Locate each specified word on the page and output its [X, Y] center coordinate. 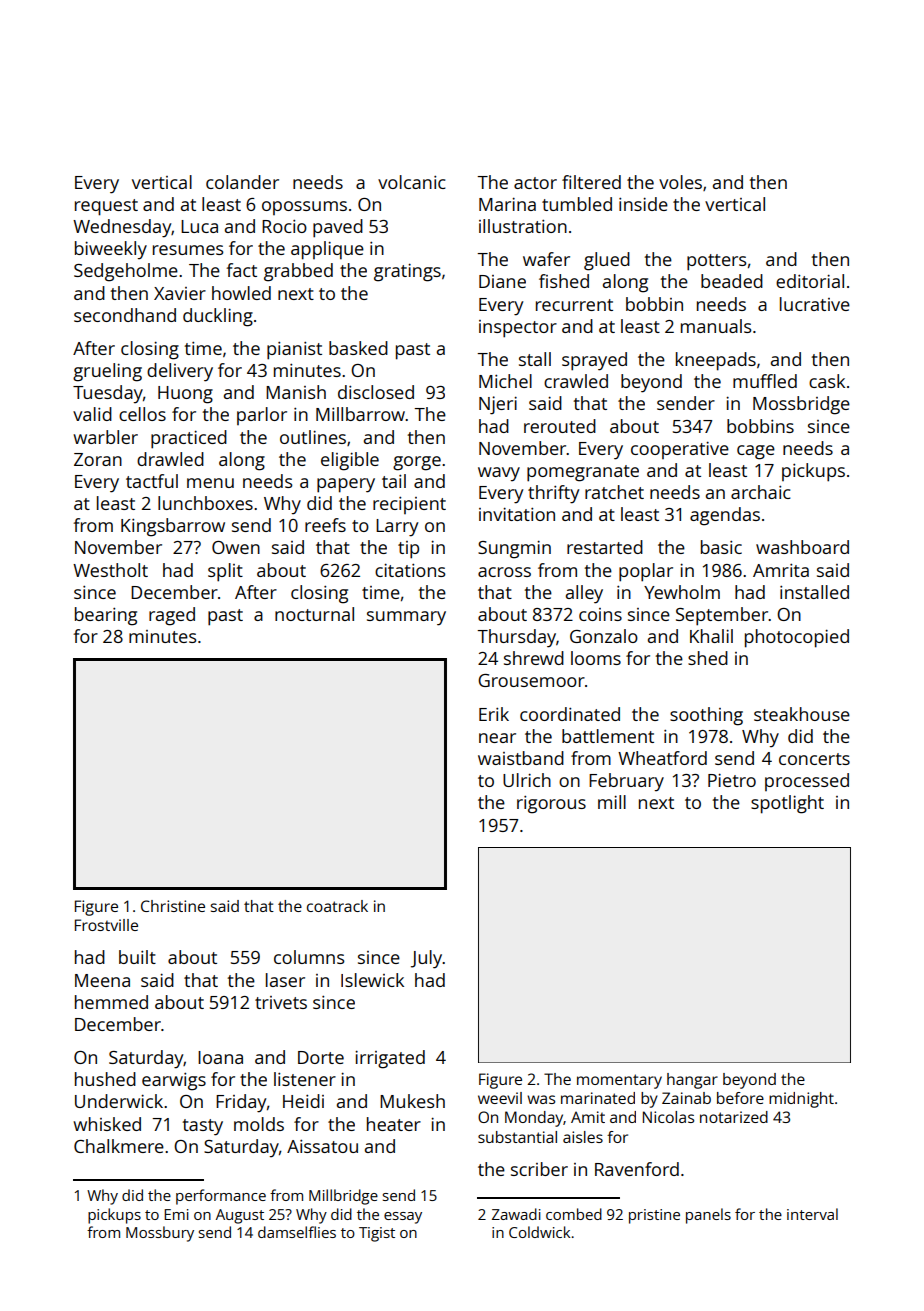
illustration [523, 226]
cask [827, 381]
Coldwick [539, 1232]
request [106, 207]
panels [708, 1216]
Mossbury [160, 1234]
